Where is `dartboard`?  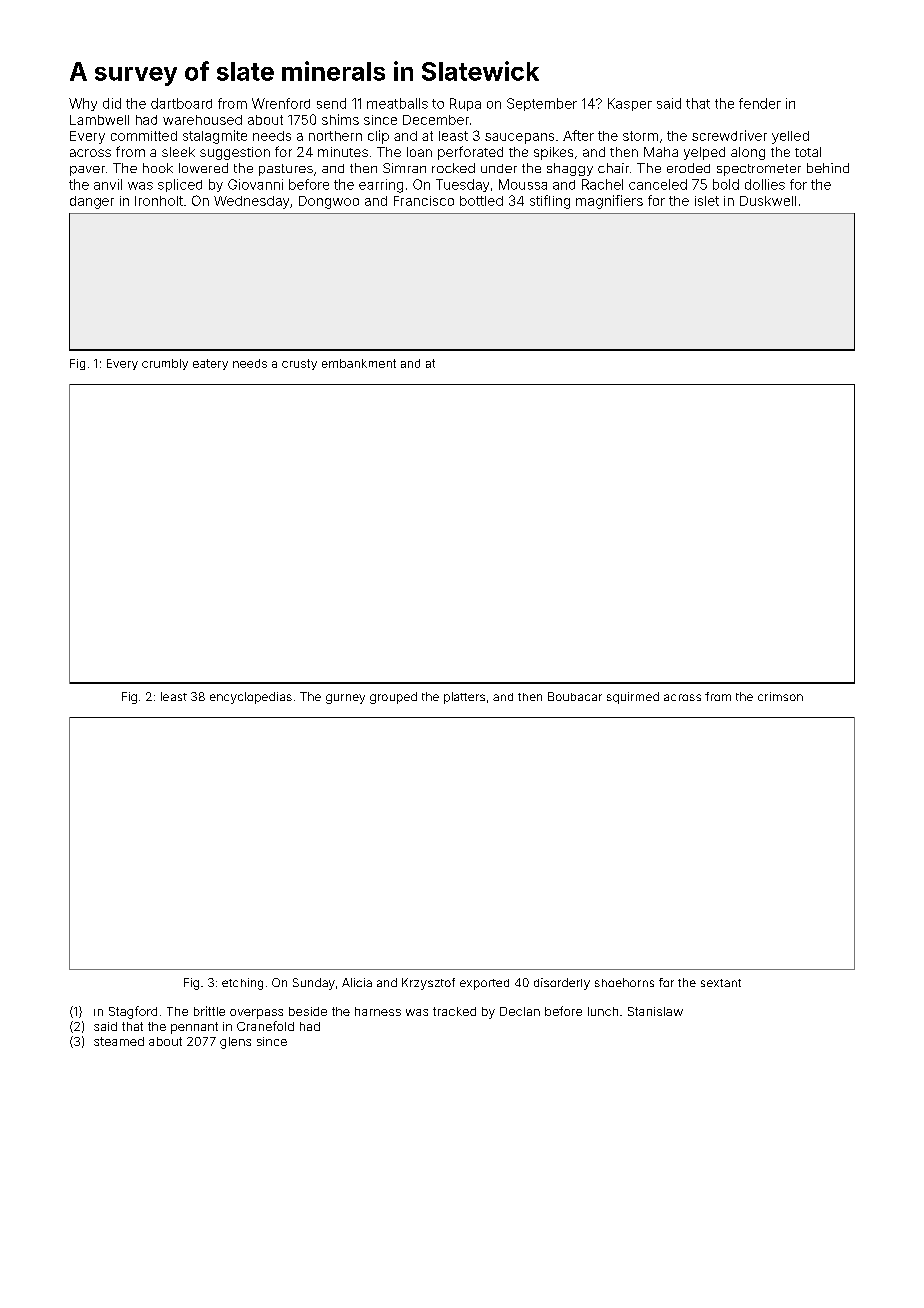 dartboard is located at coordinates (181, 103).
